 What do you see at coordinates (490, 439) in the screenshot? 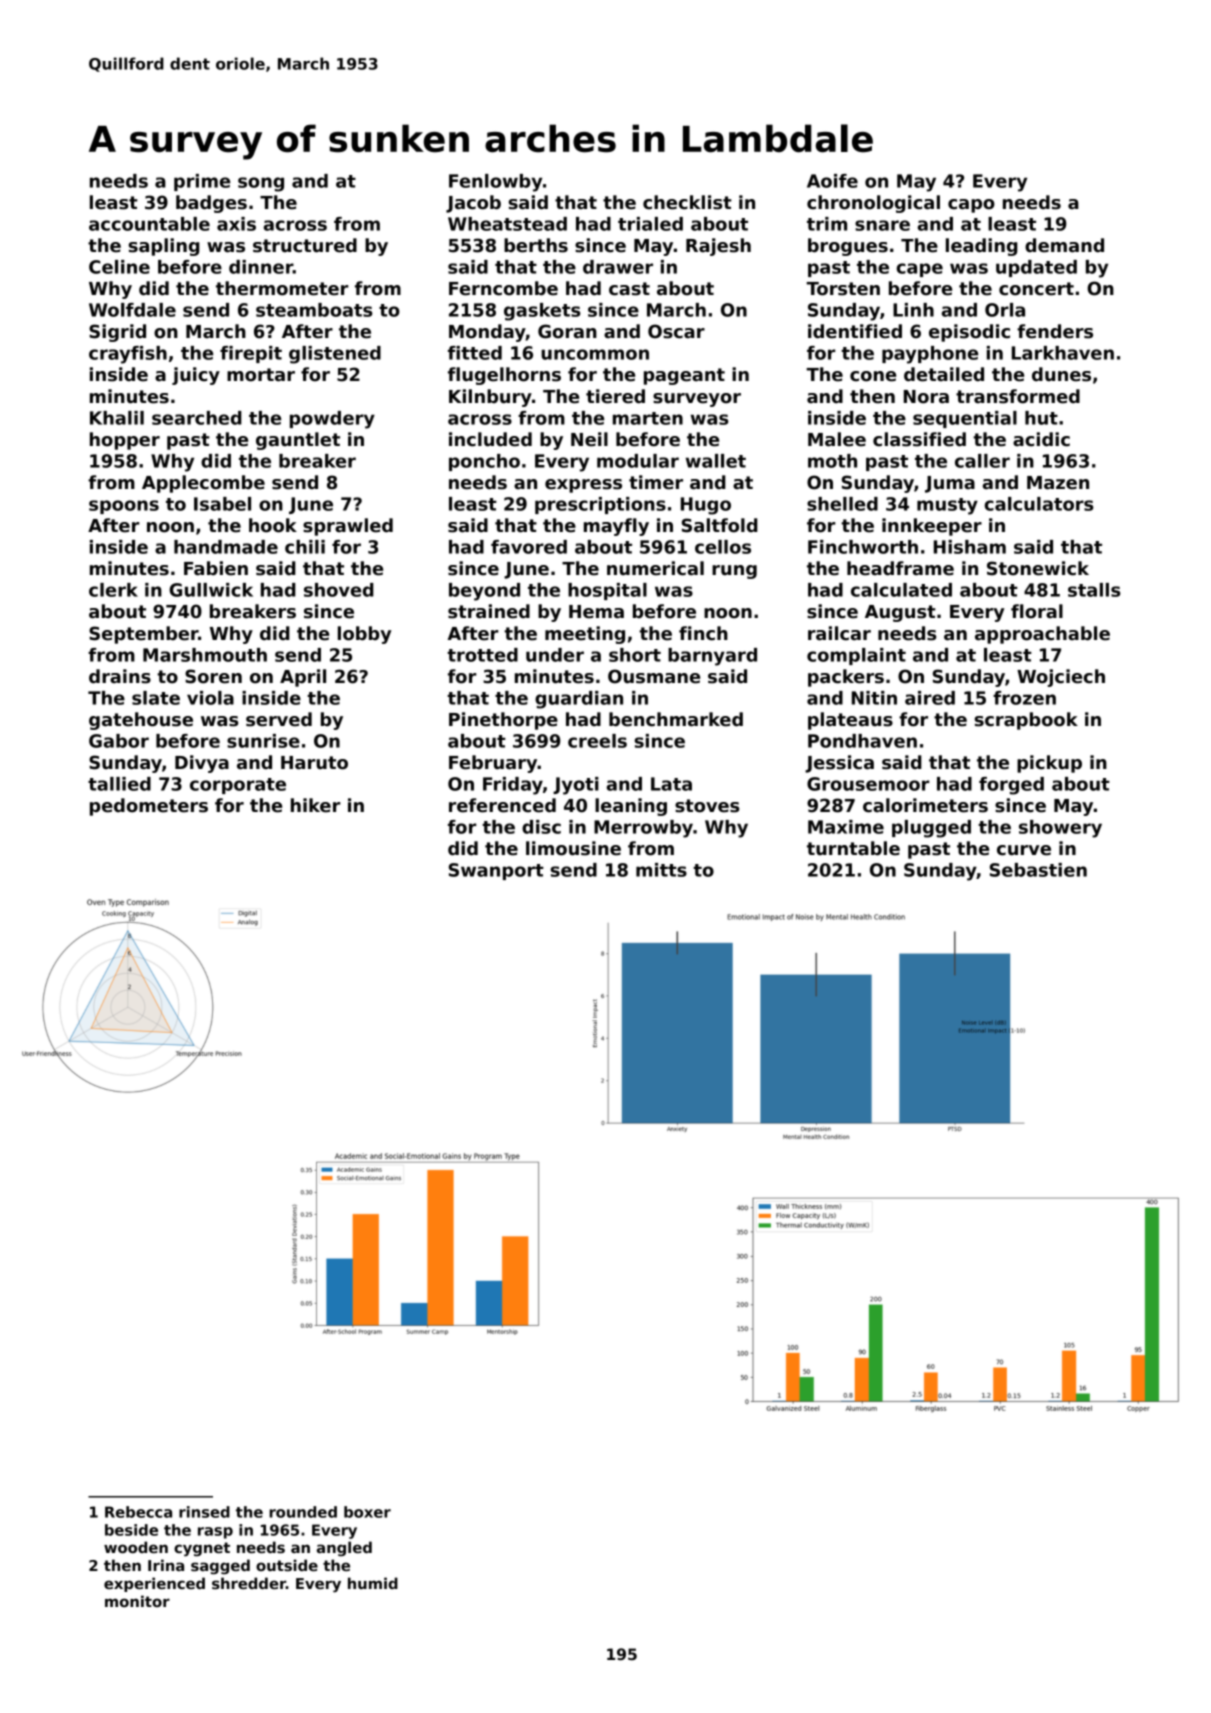
I see `included` at bounding box center [490, 439].
